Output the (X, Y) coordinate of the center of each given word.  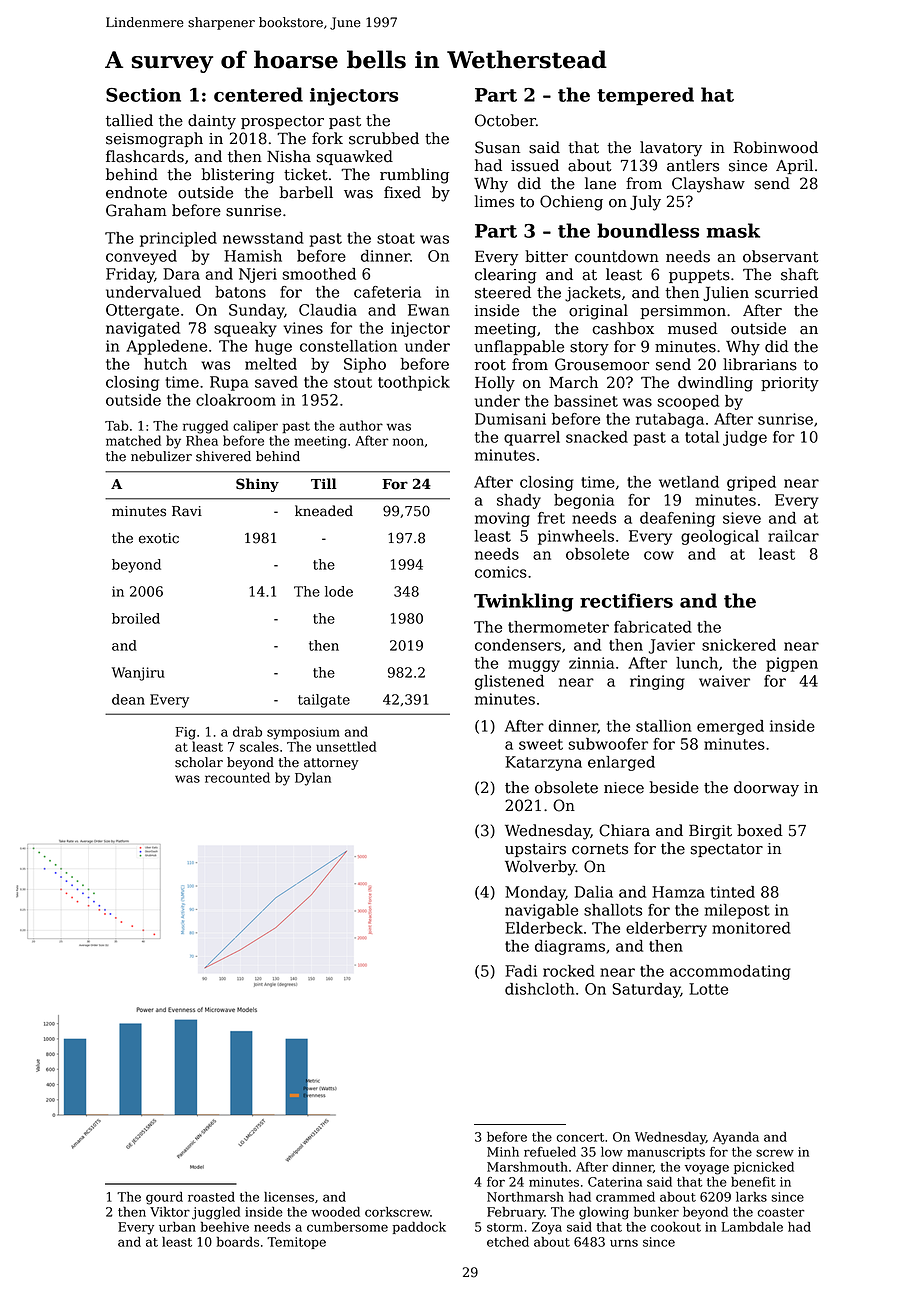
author (361, 425)
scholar (199, 762)
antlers (693, 165)
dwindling (715, 384)
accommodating (730, 972)
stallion (664, 726)
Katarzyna (543, 763)
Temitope (296, 1243)
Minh (503, 1152)
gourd (164, 1198)
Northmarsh (525, 1197)
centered (258, 94)
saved (276, 382)
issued (535, 165)
